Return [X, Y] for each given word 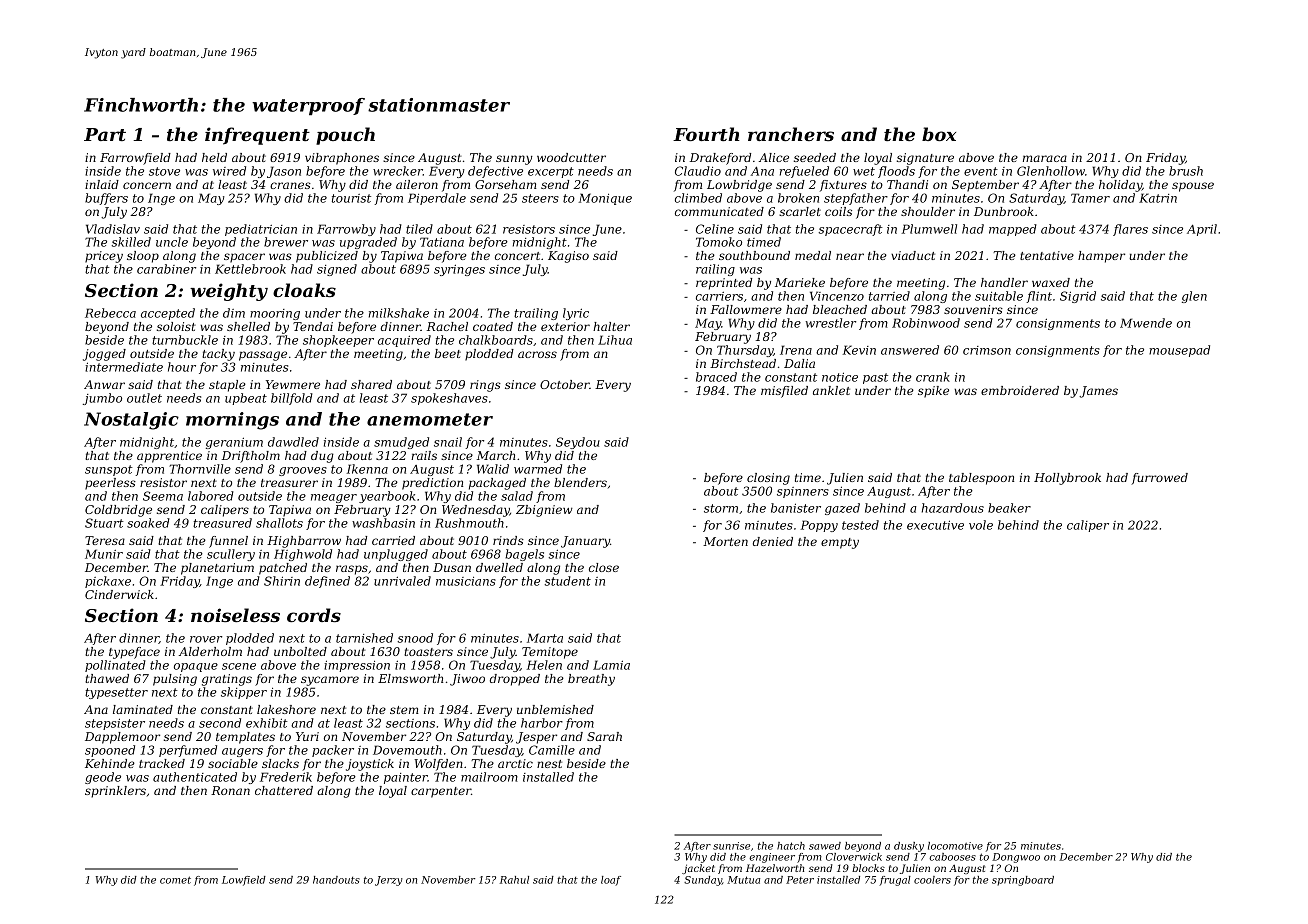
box [939, 134]
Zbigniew [544, 511]
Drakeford [720, 159]
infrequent [257, 136]
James [1098, 392]
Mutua [743, 880]
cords [314, 615]
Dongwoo [1016, 858]
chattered [284, 790]
